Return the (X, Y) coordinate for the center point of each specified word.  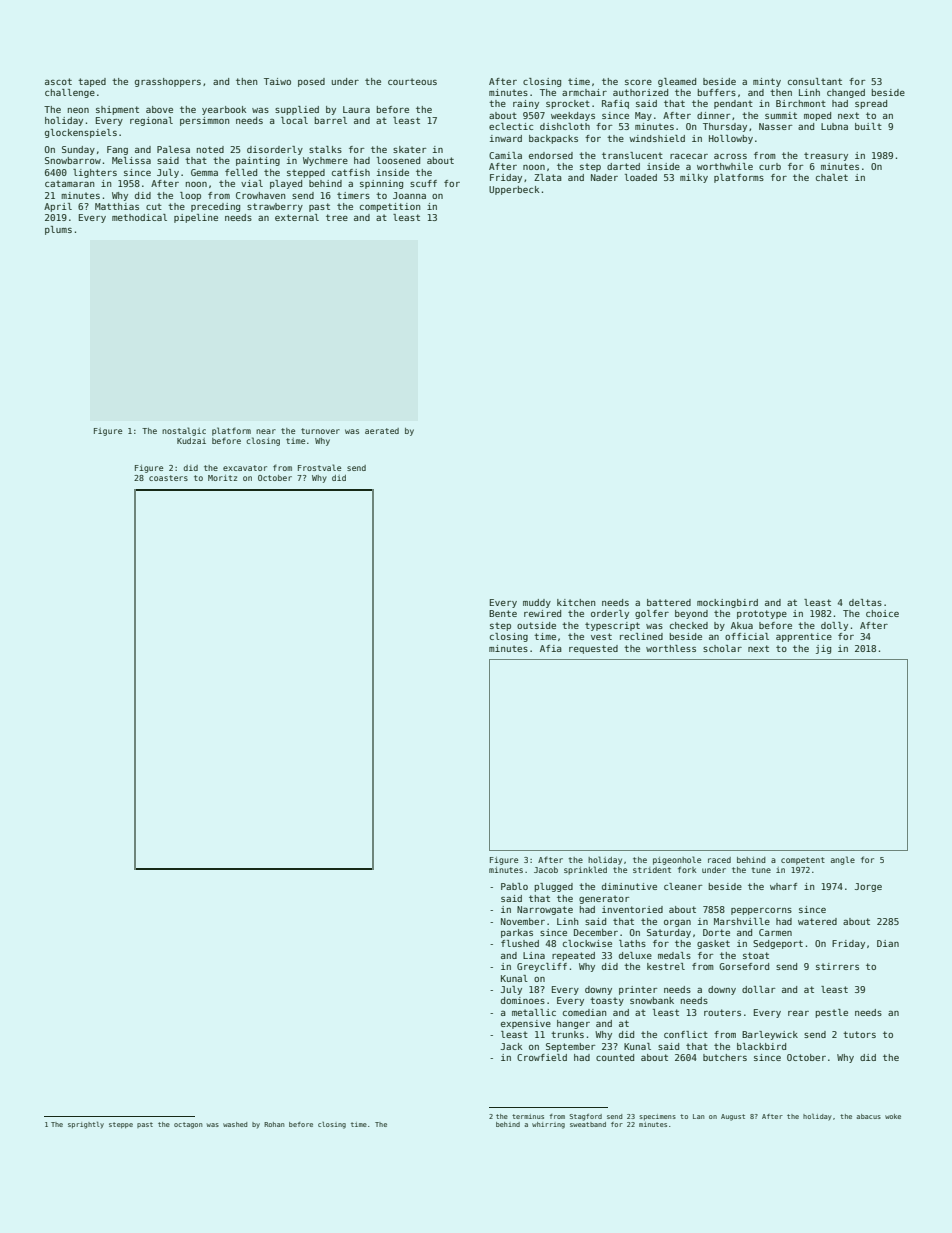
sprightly (86, 1125)
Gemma (204, 172)
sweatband (588, 1124)
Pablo (514, 886)
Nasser (776, 126)
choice (882, 613)
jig (823, 649)
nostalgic (184, 431)
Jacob (546, 870)
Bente (503, 613)
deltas (865, 602)
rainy (526, 104)
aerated (382, 431)
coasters (168, 478)
